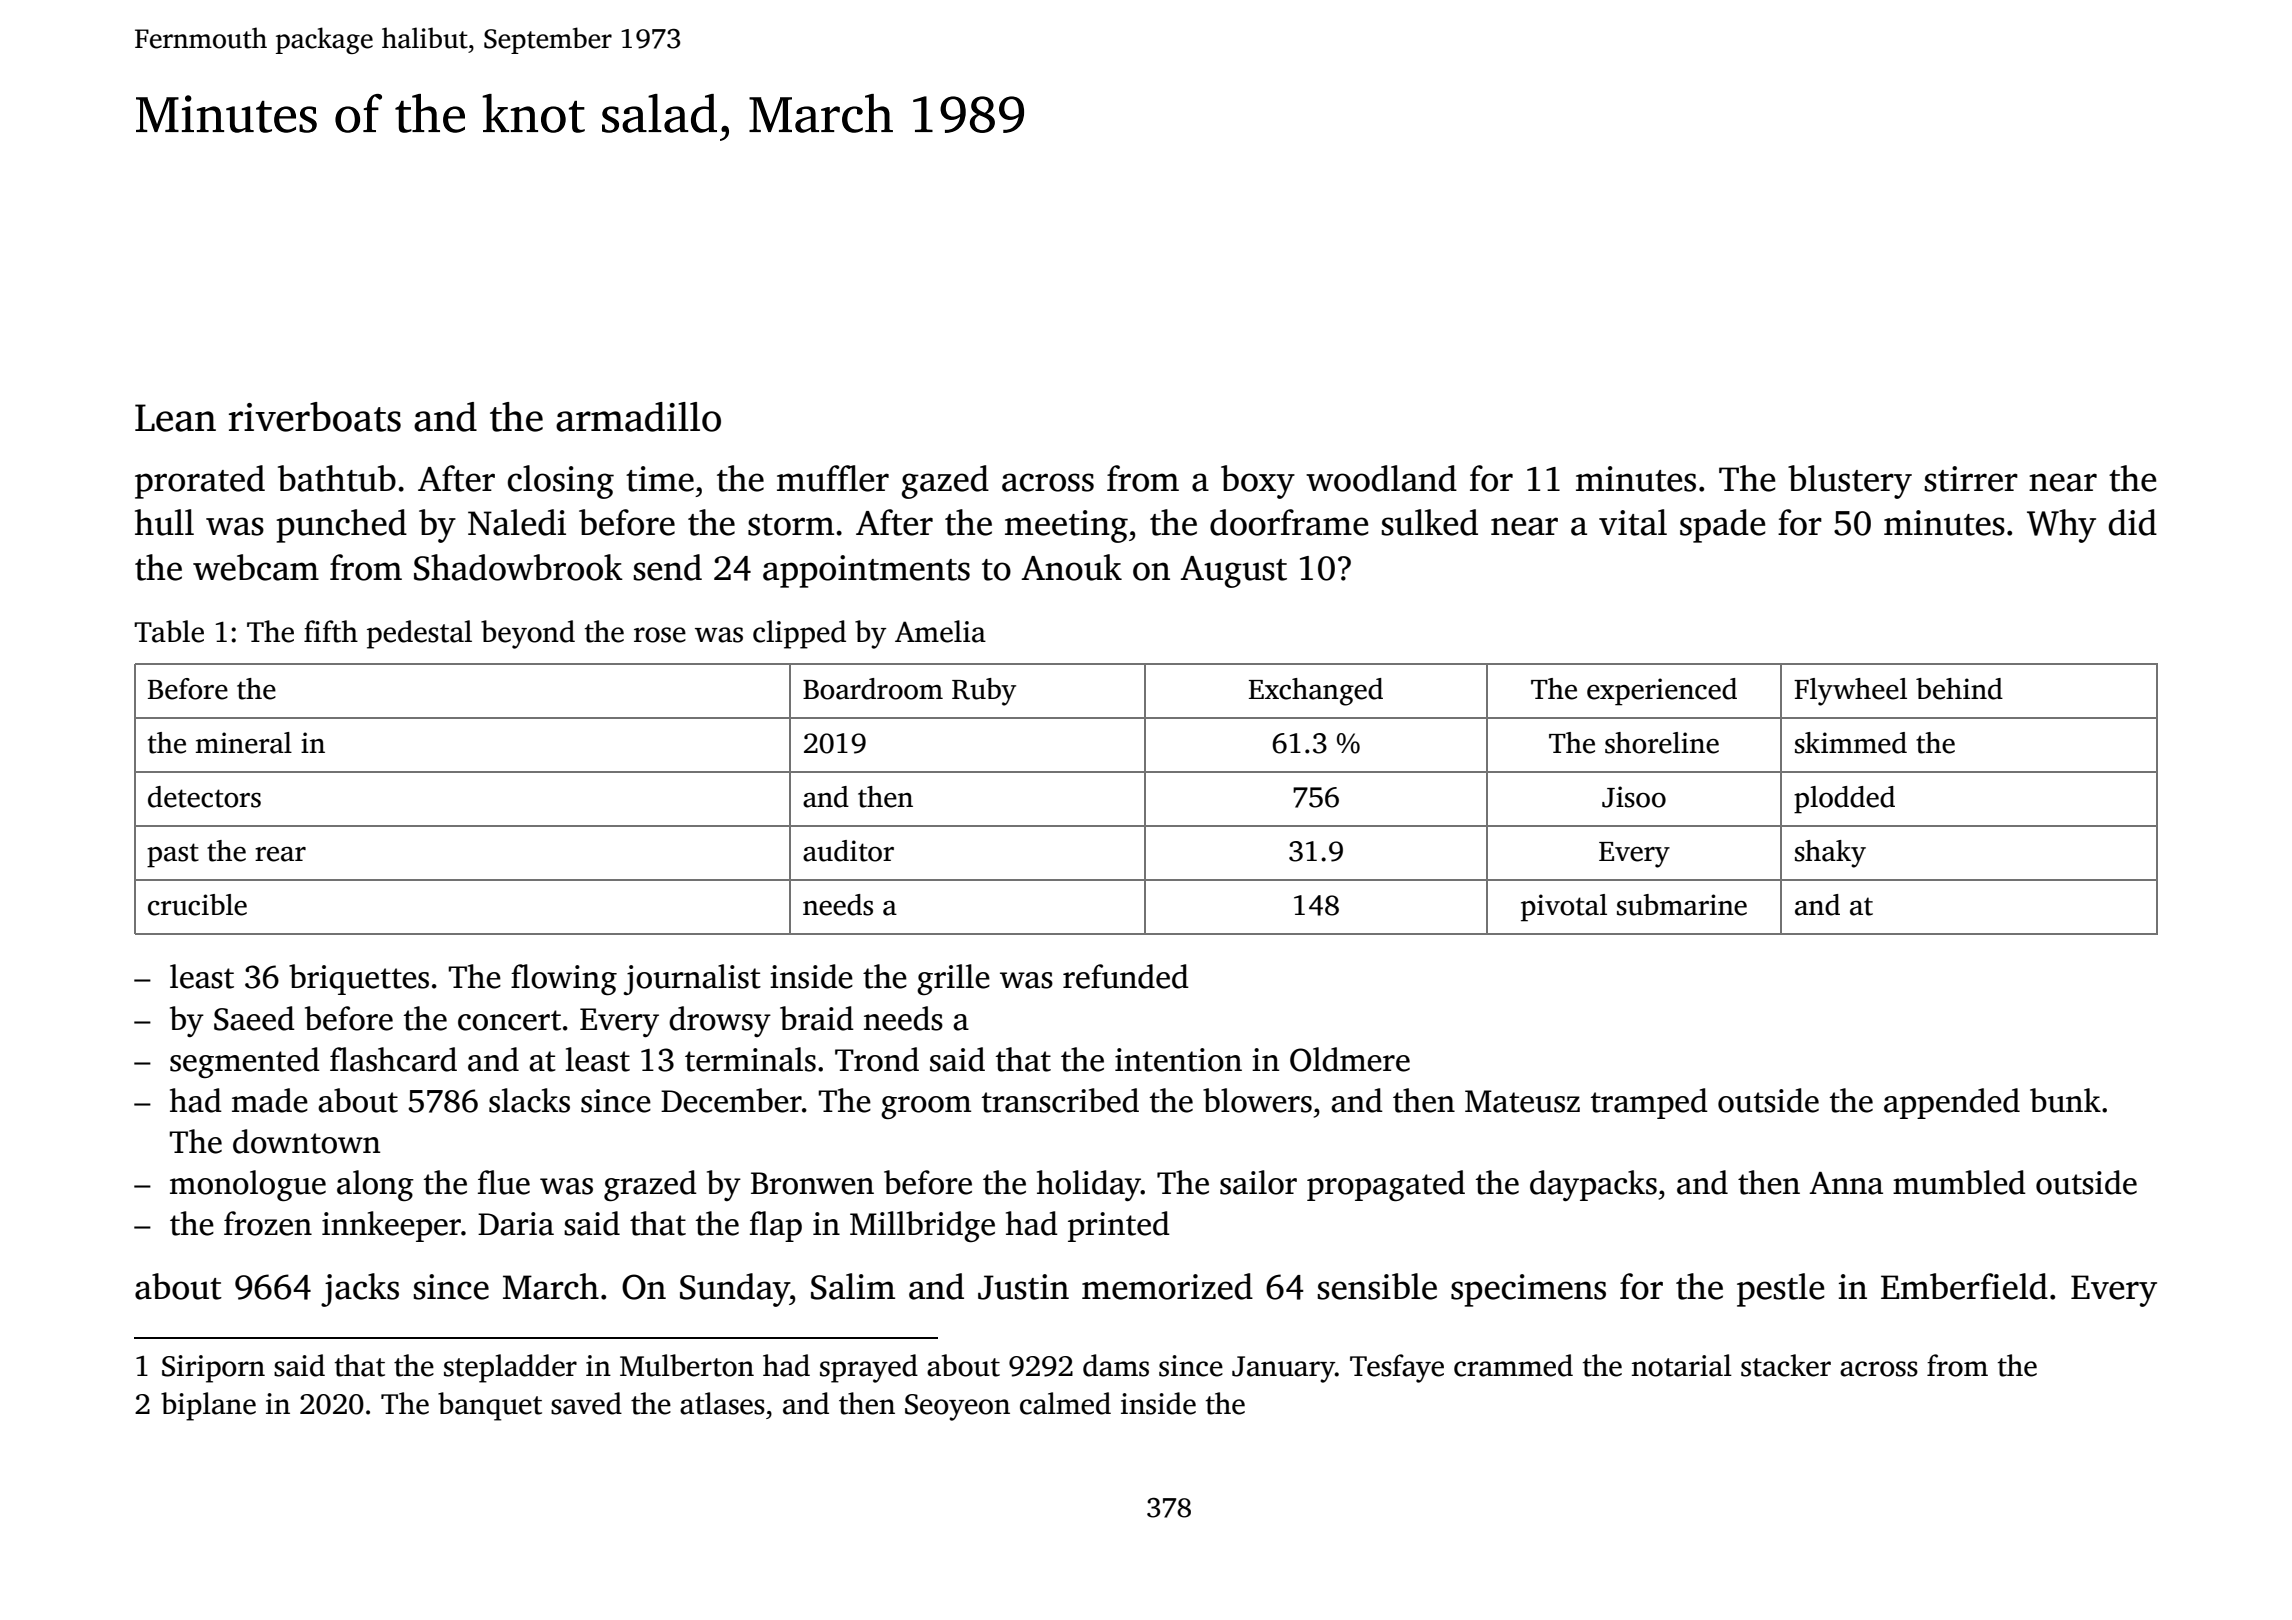 This screenshot has width=2292, height=1620. I want to click on webcam, so click(256, 567).
